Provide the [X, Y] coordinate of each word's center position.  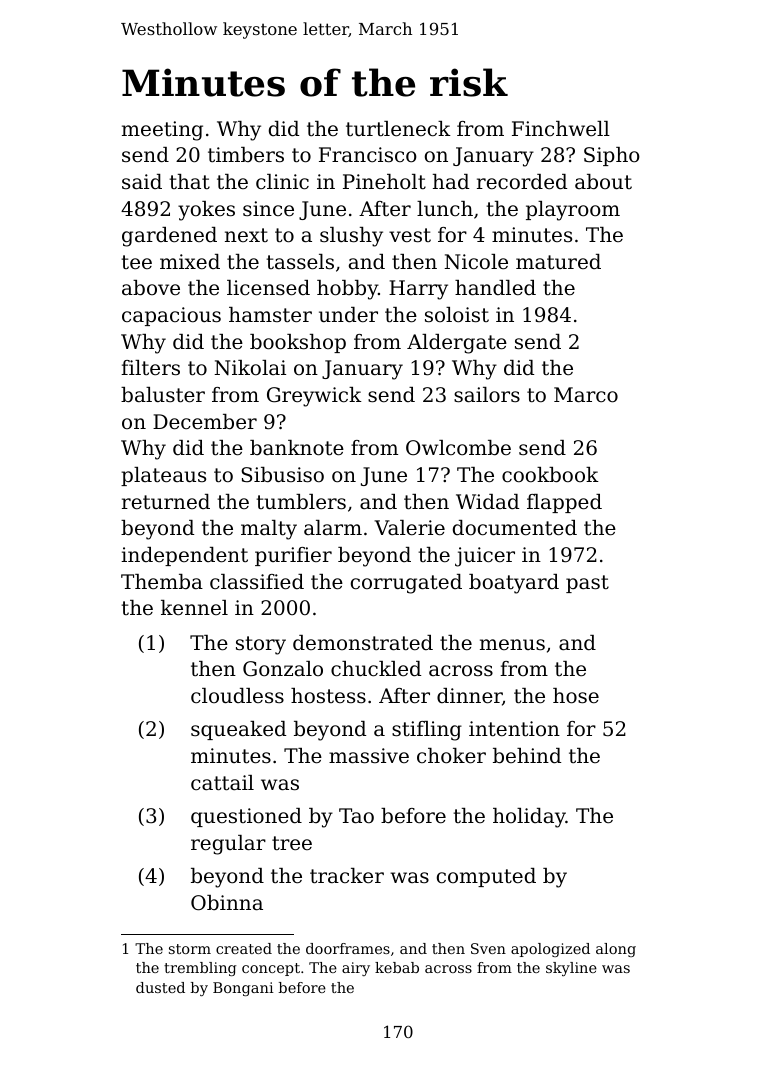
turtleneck [398, 129]
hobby [347, 290]
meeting [162, 131]
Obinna [227, 903]
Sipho [612, 156]
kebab [397, 967]
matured [558, 262]
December [205, 422]
